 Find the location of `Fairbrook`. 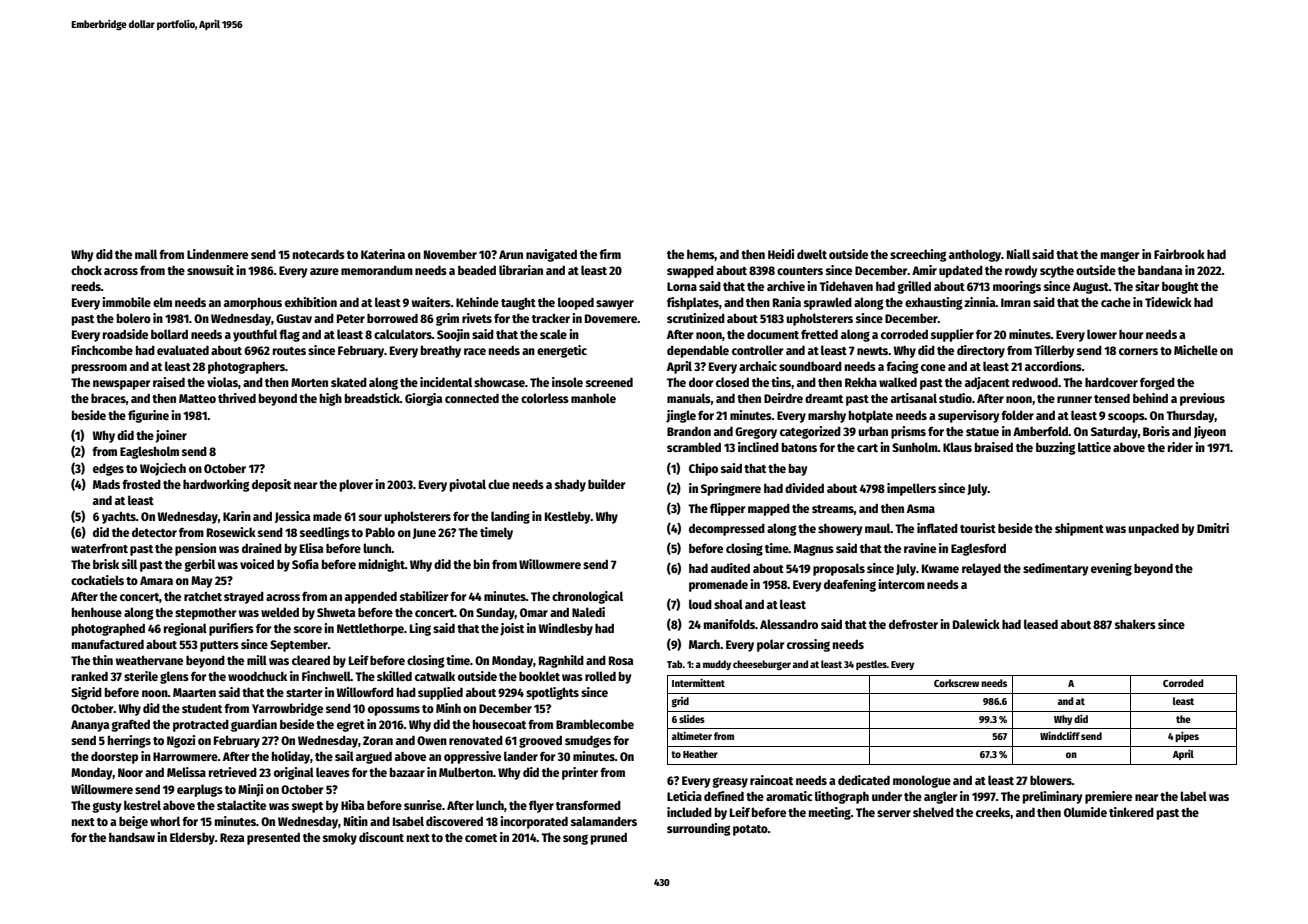

Fairbrook is located at coordinates (1179, 254).
